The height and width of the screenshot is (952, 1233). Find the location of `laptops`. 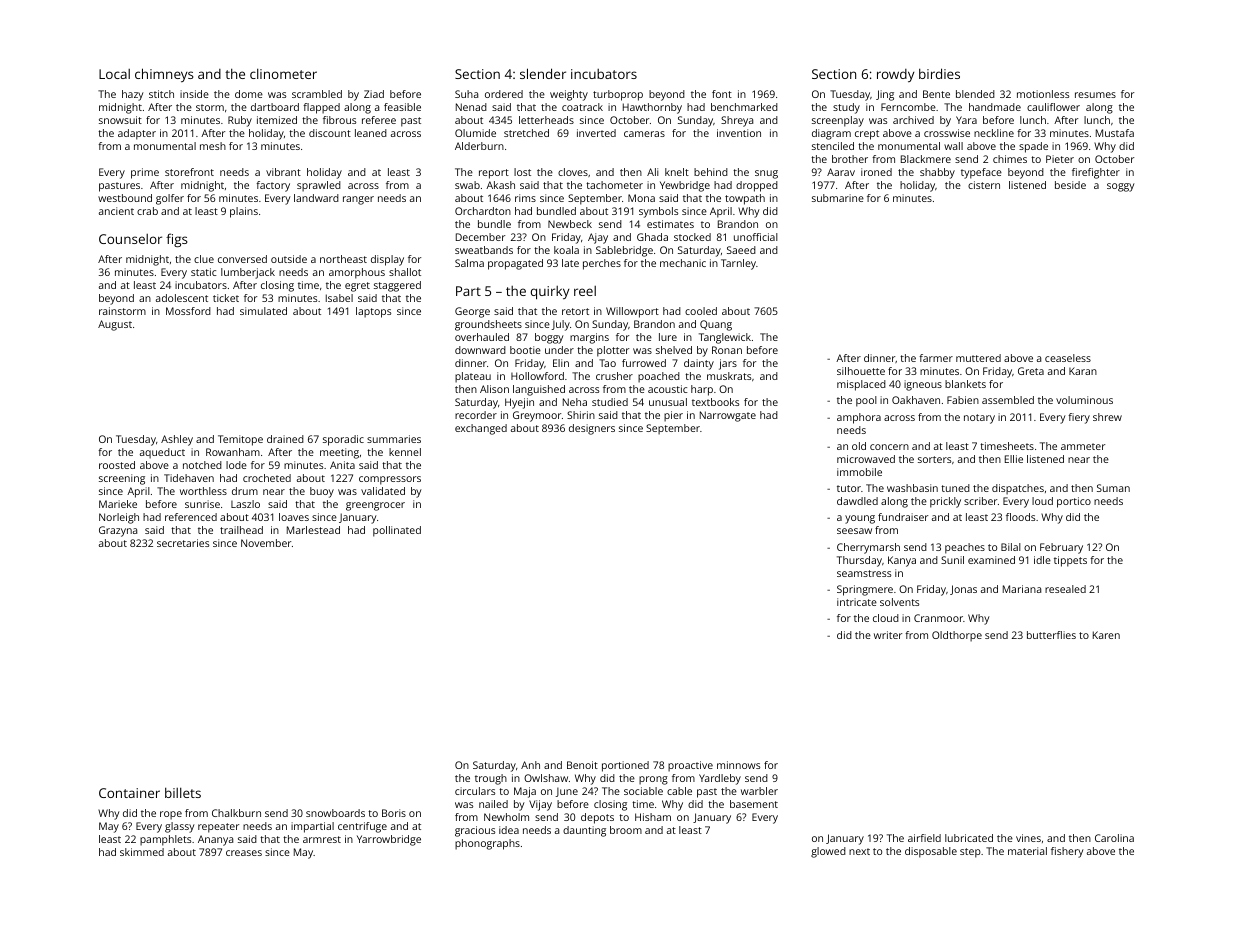

laptops is located at coordinates (373, 312).
